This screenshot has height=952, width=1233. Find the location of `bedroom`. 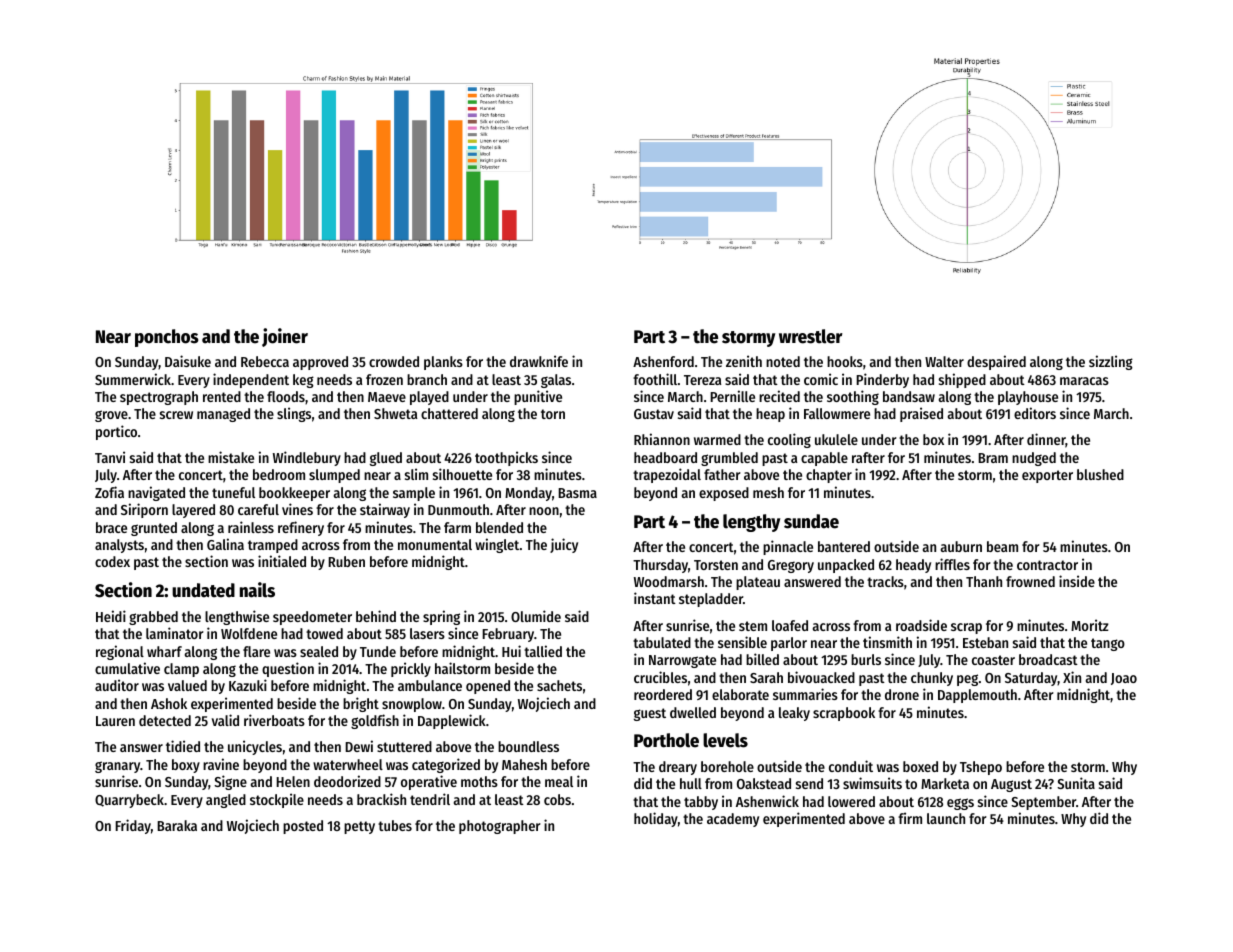

bedroom is located at coordinates (279, 474).
